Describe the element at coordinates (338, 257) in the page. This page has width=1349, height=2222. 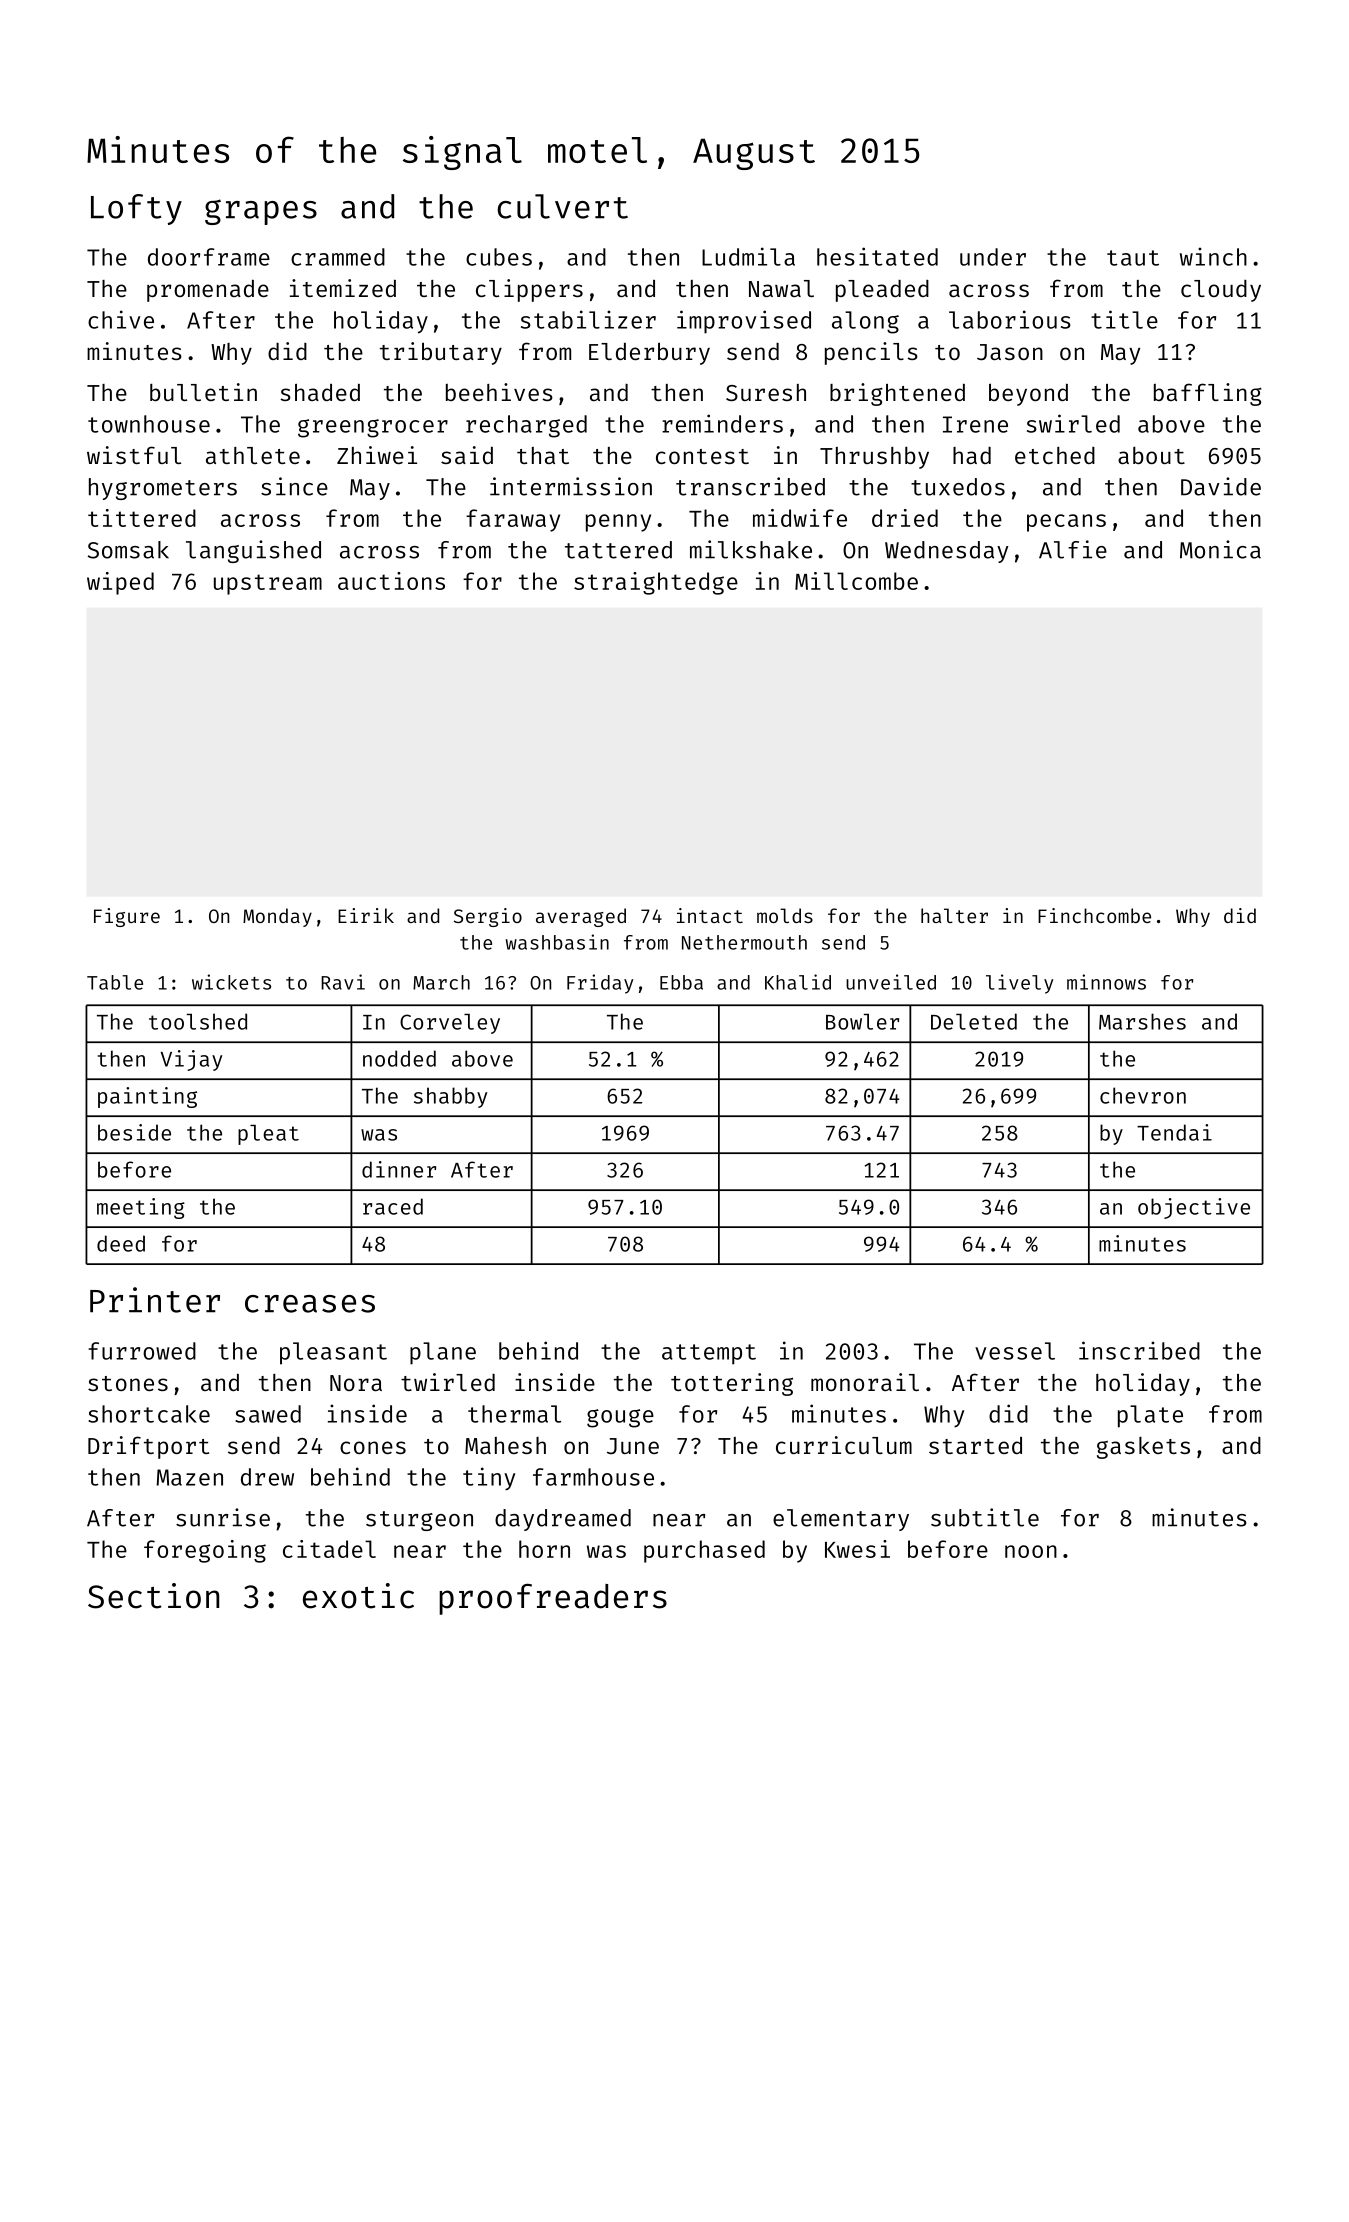
I see `crammed` at that location.
